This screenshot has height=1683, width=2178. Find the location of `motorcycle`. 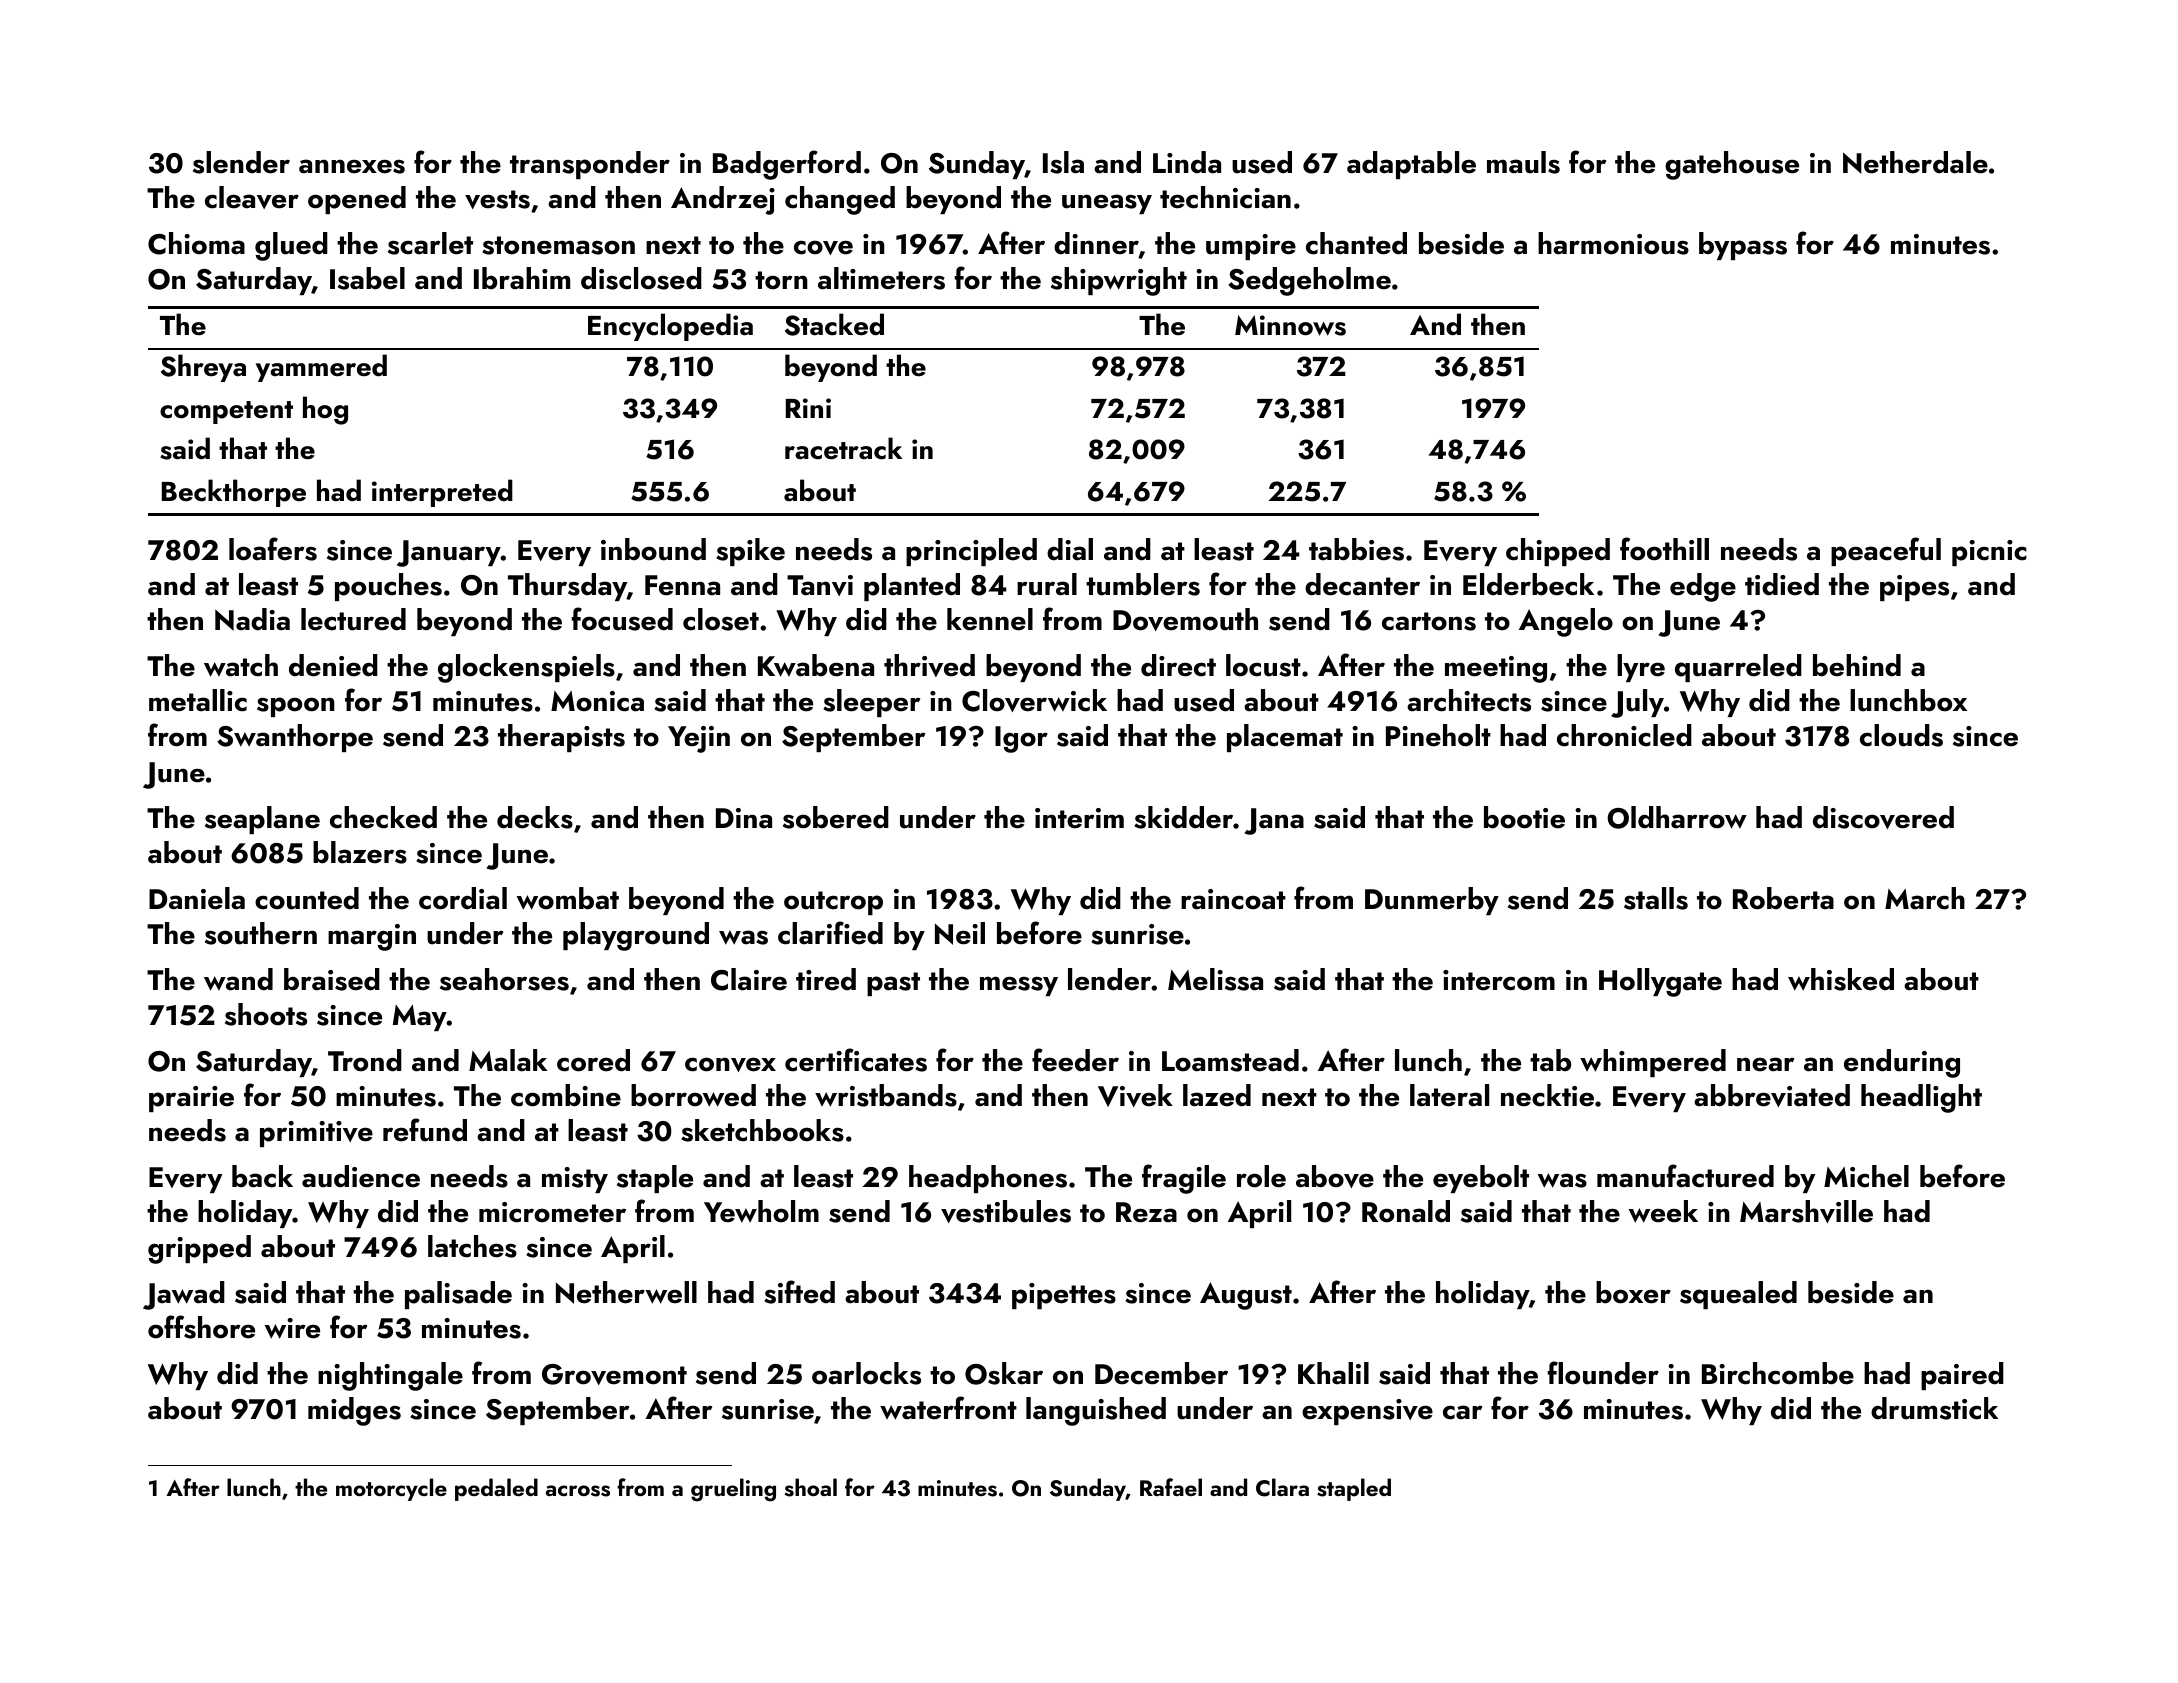

motorcycle is located at coordinates (391, 1489).
